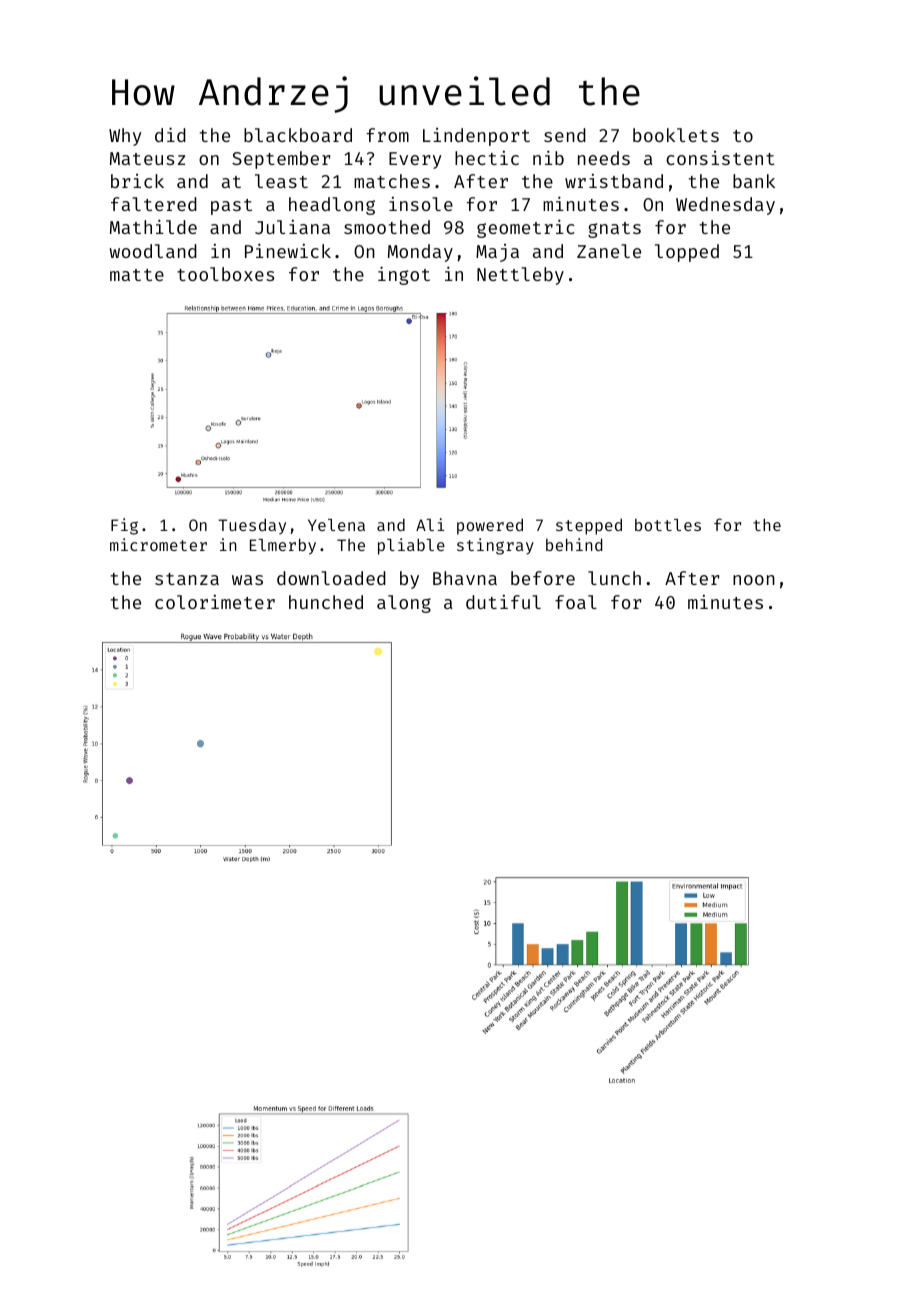 Image resolution: width=924 pixels, height=1314 pixels. I want to click on did, so click(170, 134).
